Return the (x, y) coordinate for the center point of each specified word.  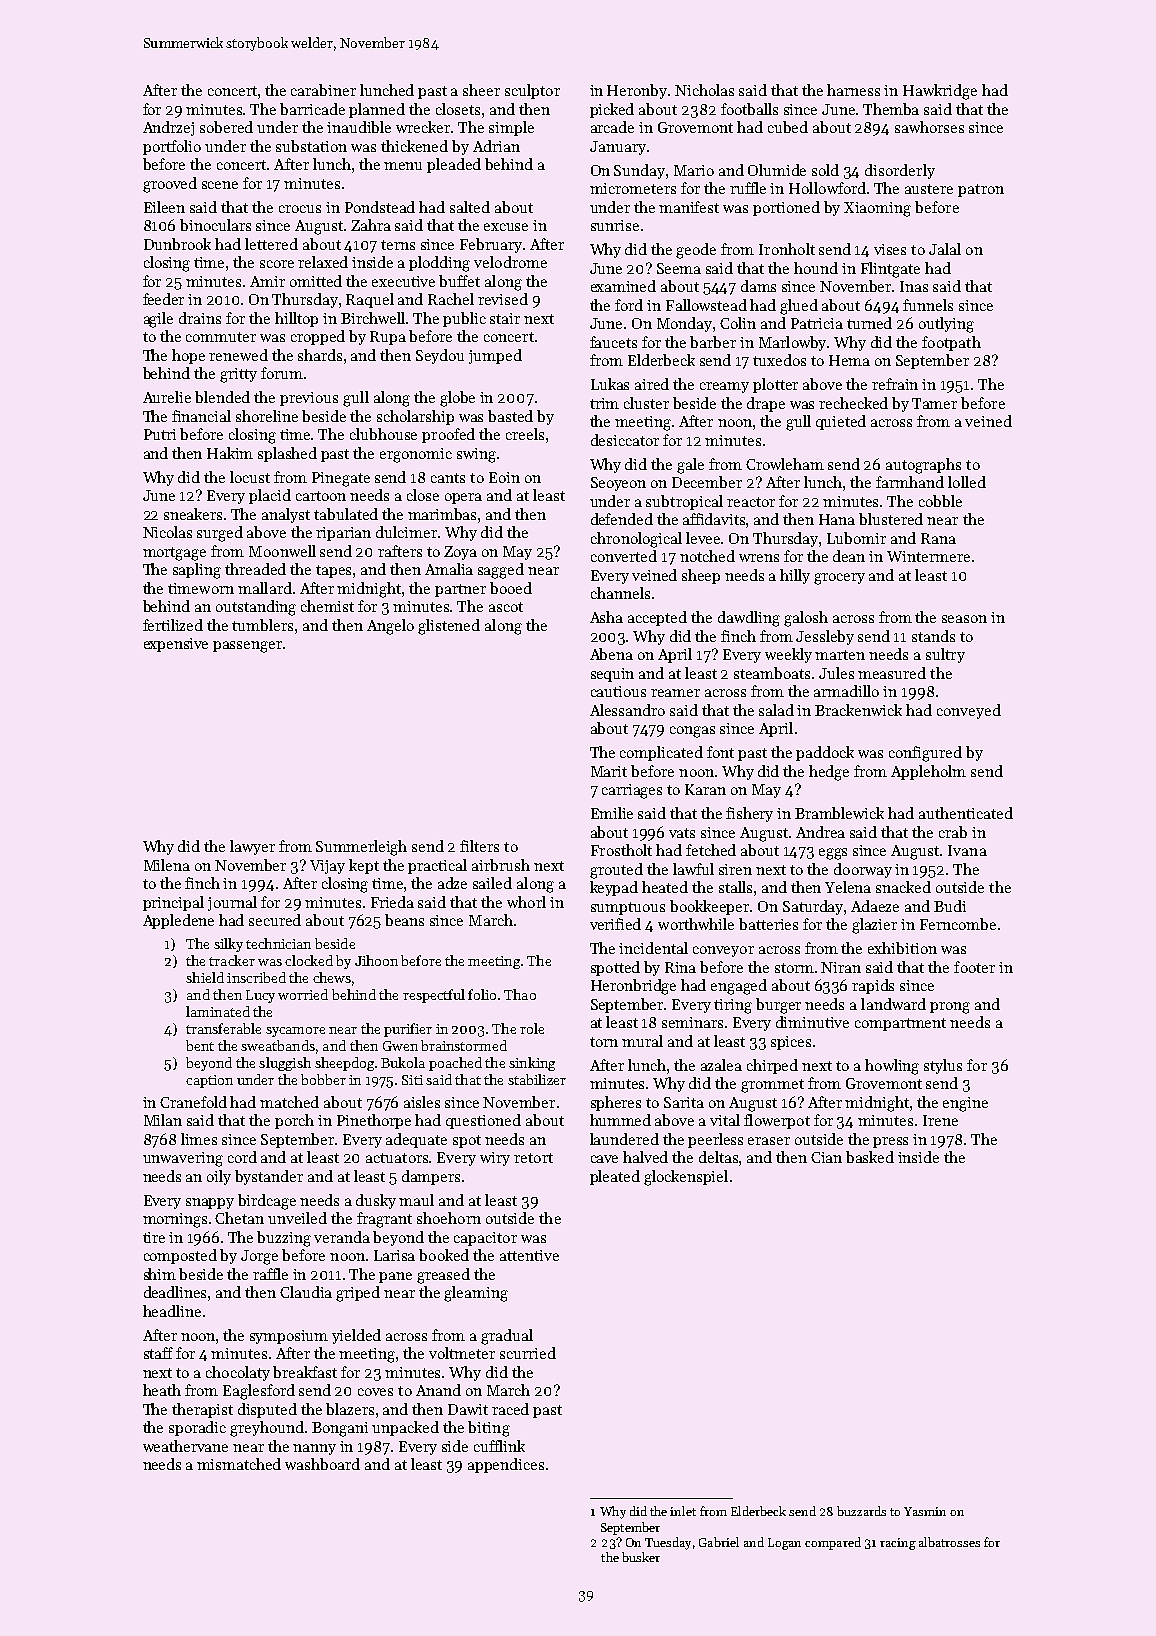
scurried (528, 1353)
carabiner (323, 90)
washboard (322, 1464)
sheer (481, 90)
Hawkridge (940, 92)
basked (870, 1157)
